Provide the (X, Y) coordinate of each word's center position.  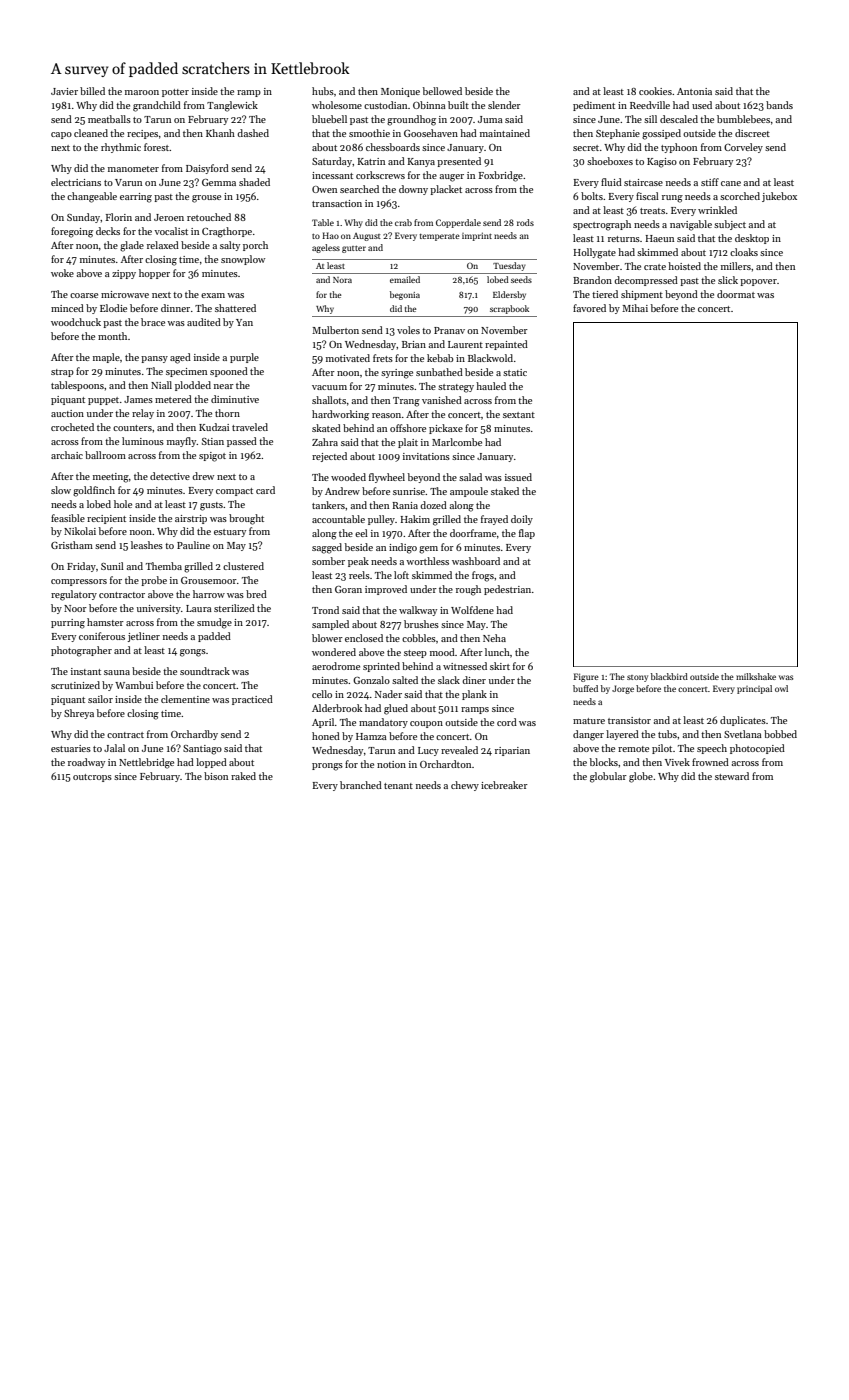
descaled (679, 119)
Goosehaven (431, 133)
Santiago (202, 750)
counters (132, 428)
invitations (426, 456)
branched (361, 785)
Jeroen (169, 217)
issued (518, 477)
